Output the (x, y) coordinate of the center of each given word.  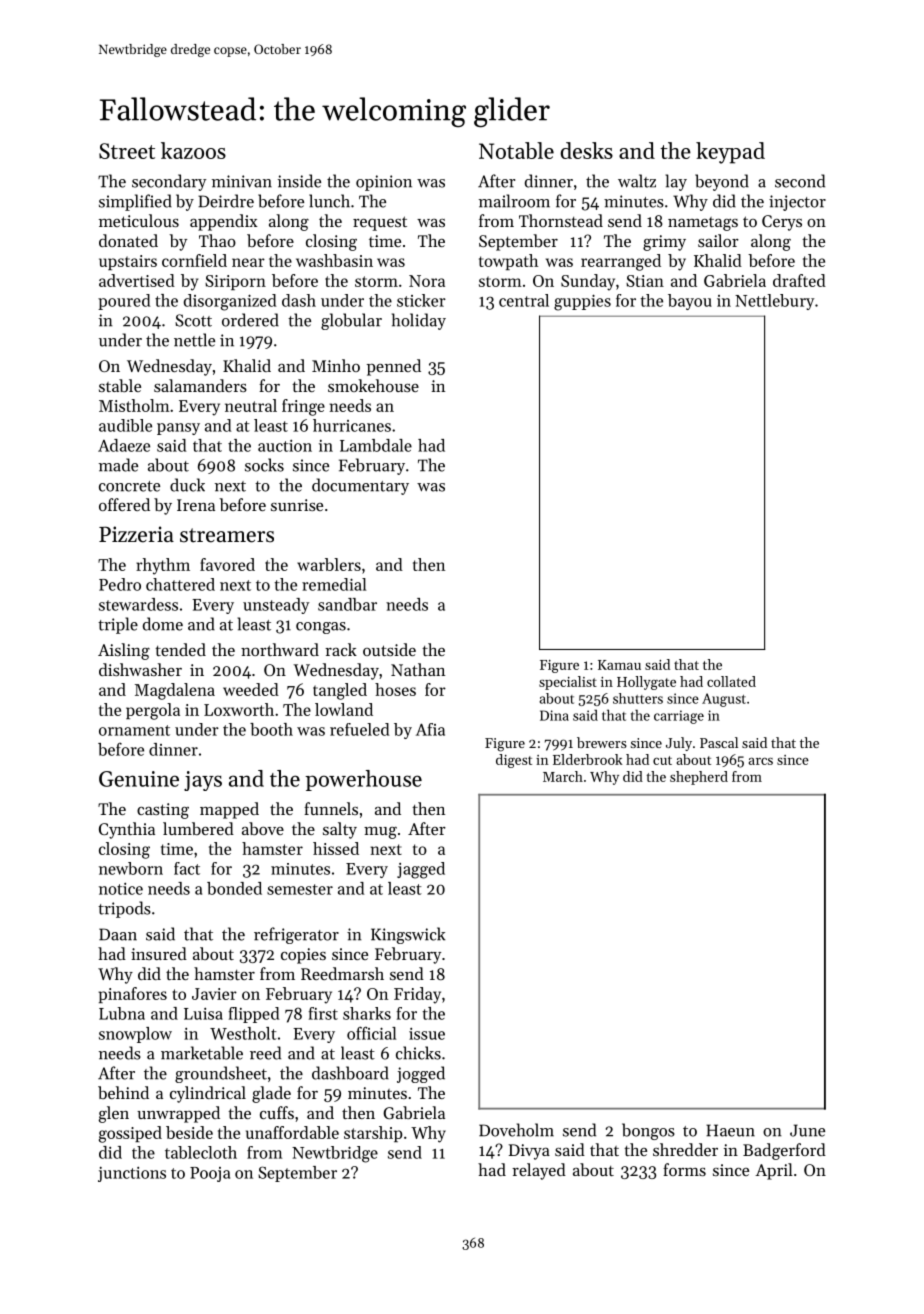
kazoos (193, 150)
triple (118, 625)
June (807, 1130)
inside (299, 181)
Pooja (210, 1174)
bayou (690, 302)
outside (389, 649)
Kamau (619, 665)
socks (264, 465)
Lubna (122, 1013)
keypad (730, 153)
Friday (417, 995)
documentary (360, 486)
